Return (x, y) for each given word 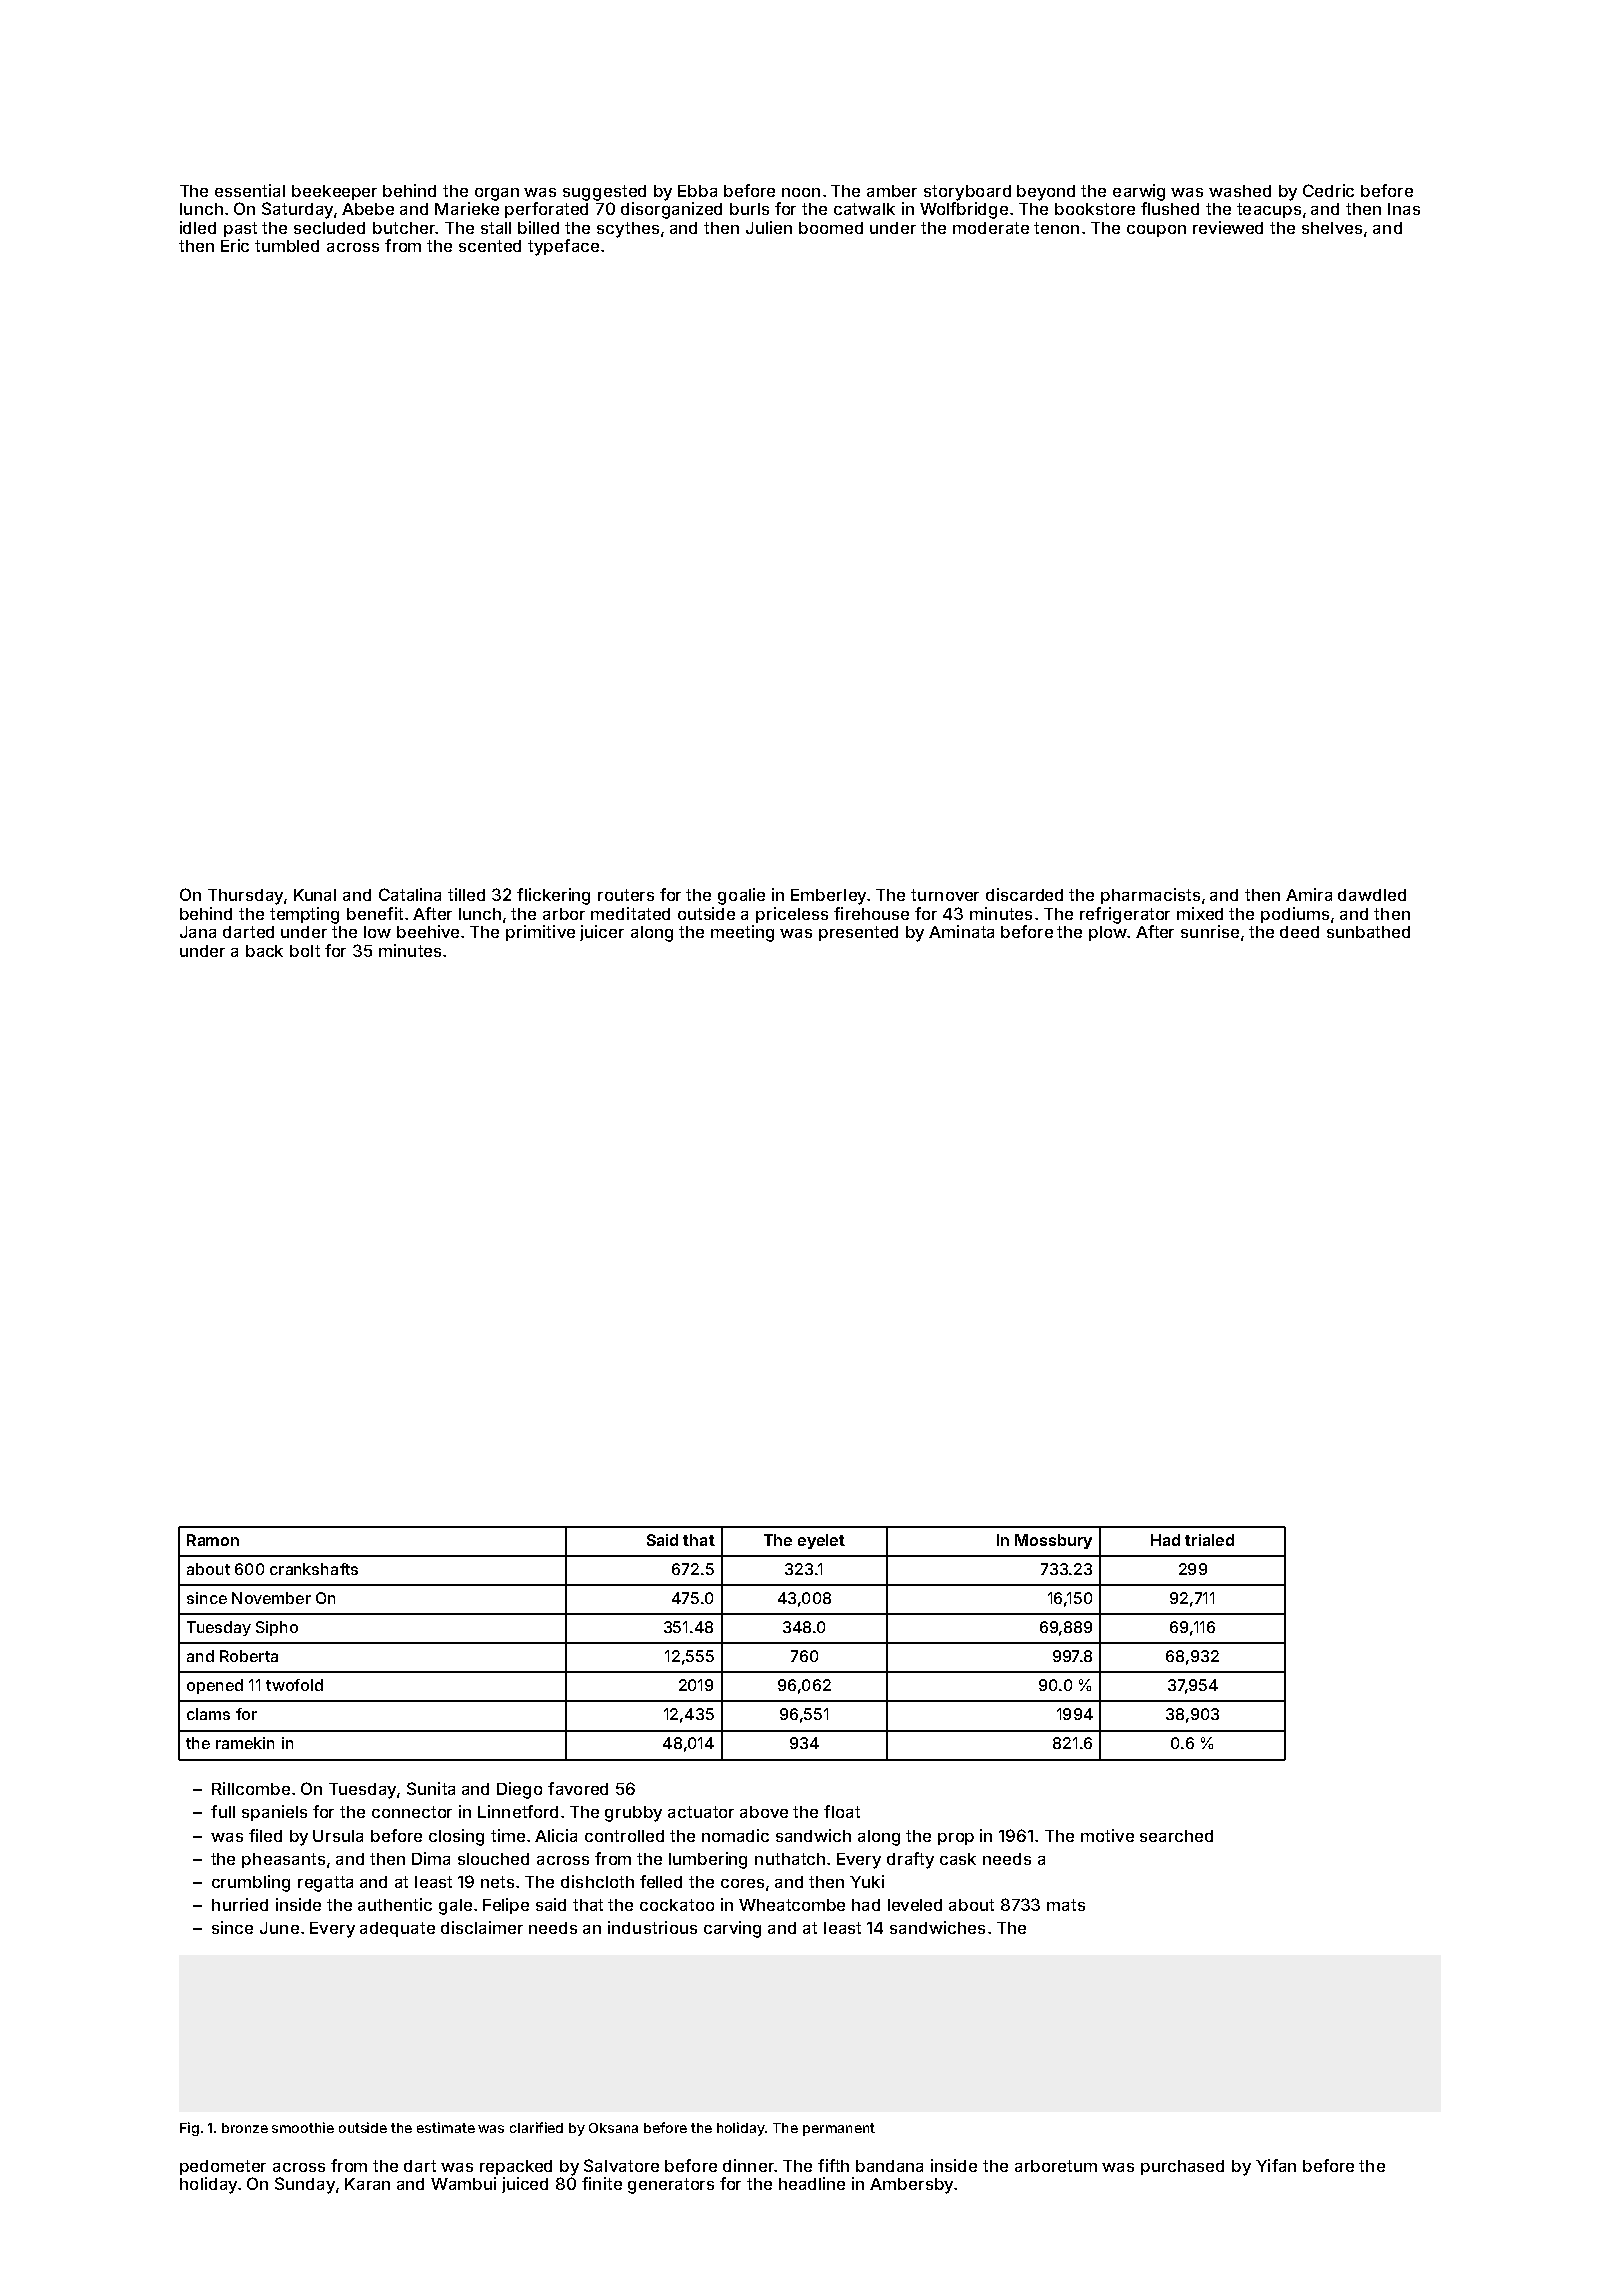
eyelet (821, 1541)
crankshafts (314, 1569)
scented (490, 246)
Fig (189, 2129)
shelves (1332, 228)
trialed (1209, 1540)
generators (671, 2186)
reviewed (1228, 227)
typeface (563, 247)
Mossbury (1053, 1541)
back (264, 951)
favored (578, 1788)
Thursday (245, 897)
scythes (628, 230)
